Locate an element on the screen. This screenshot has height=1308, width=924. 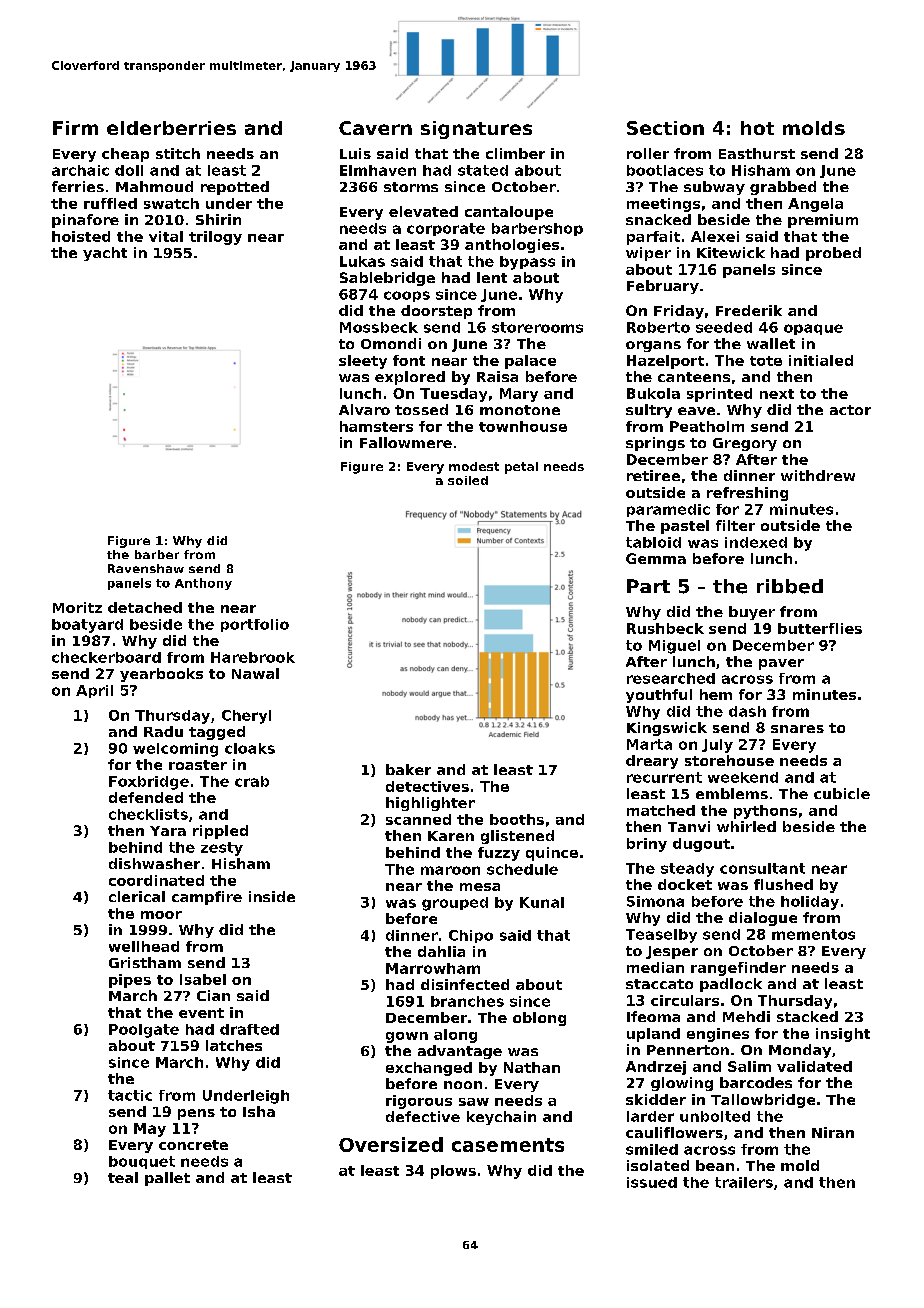
event is located at coordinates (201, 1013).
